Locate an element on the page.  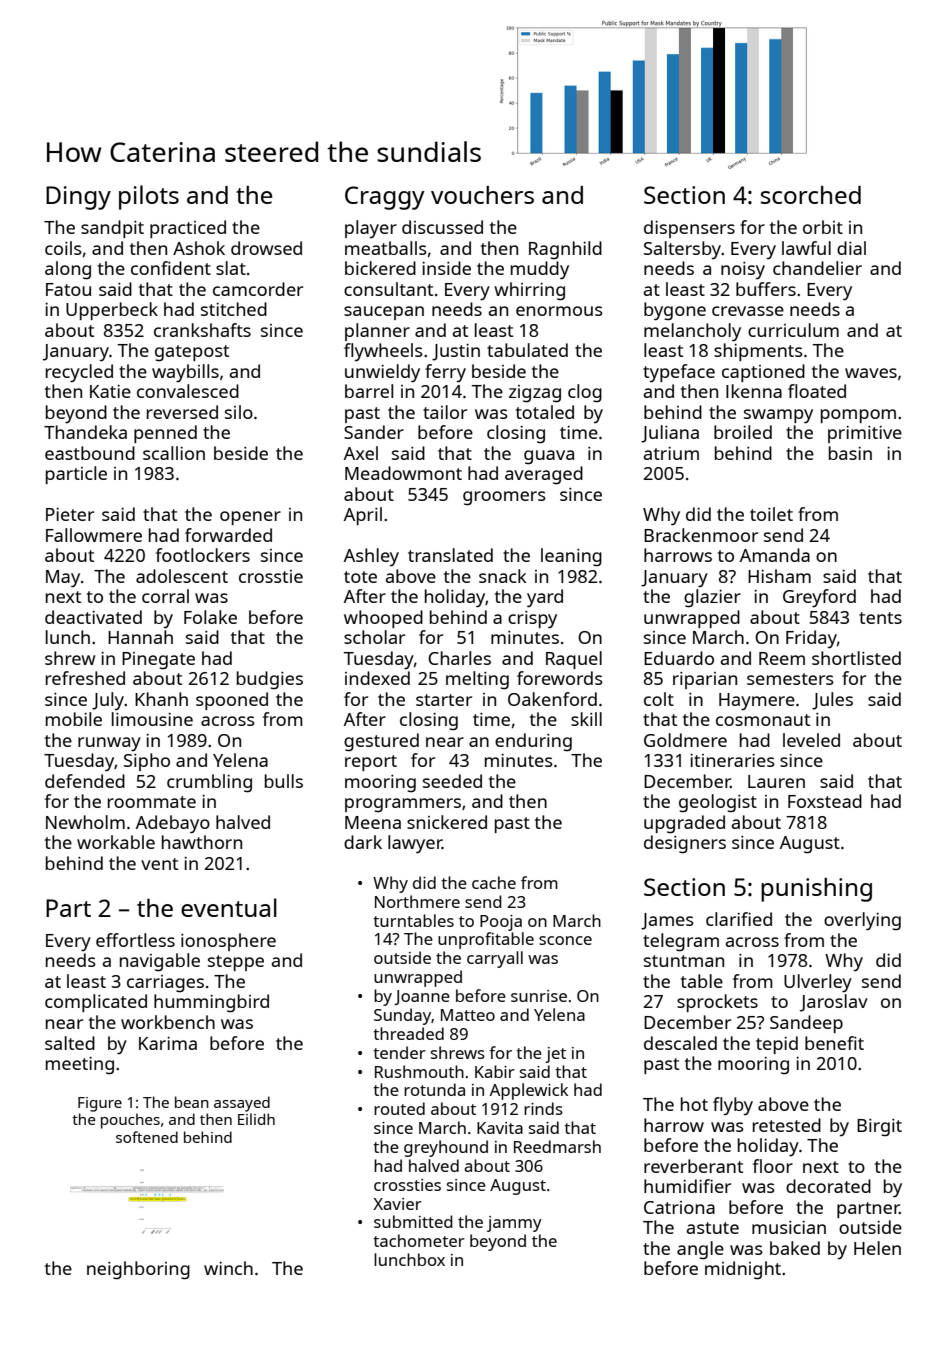
Dingy is located at coordinates (78, 198).
